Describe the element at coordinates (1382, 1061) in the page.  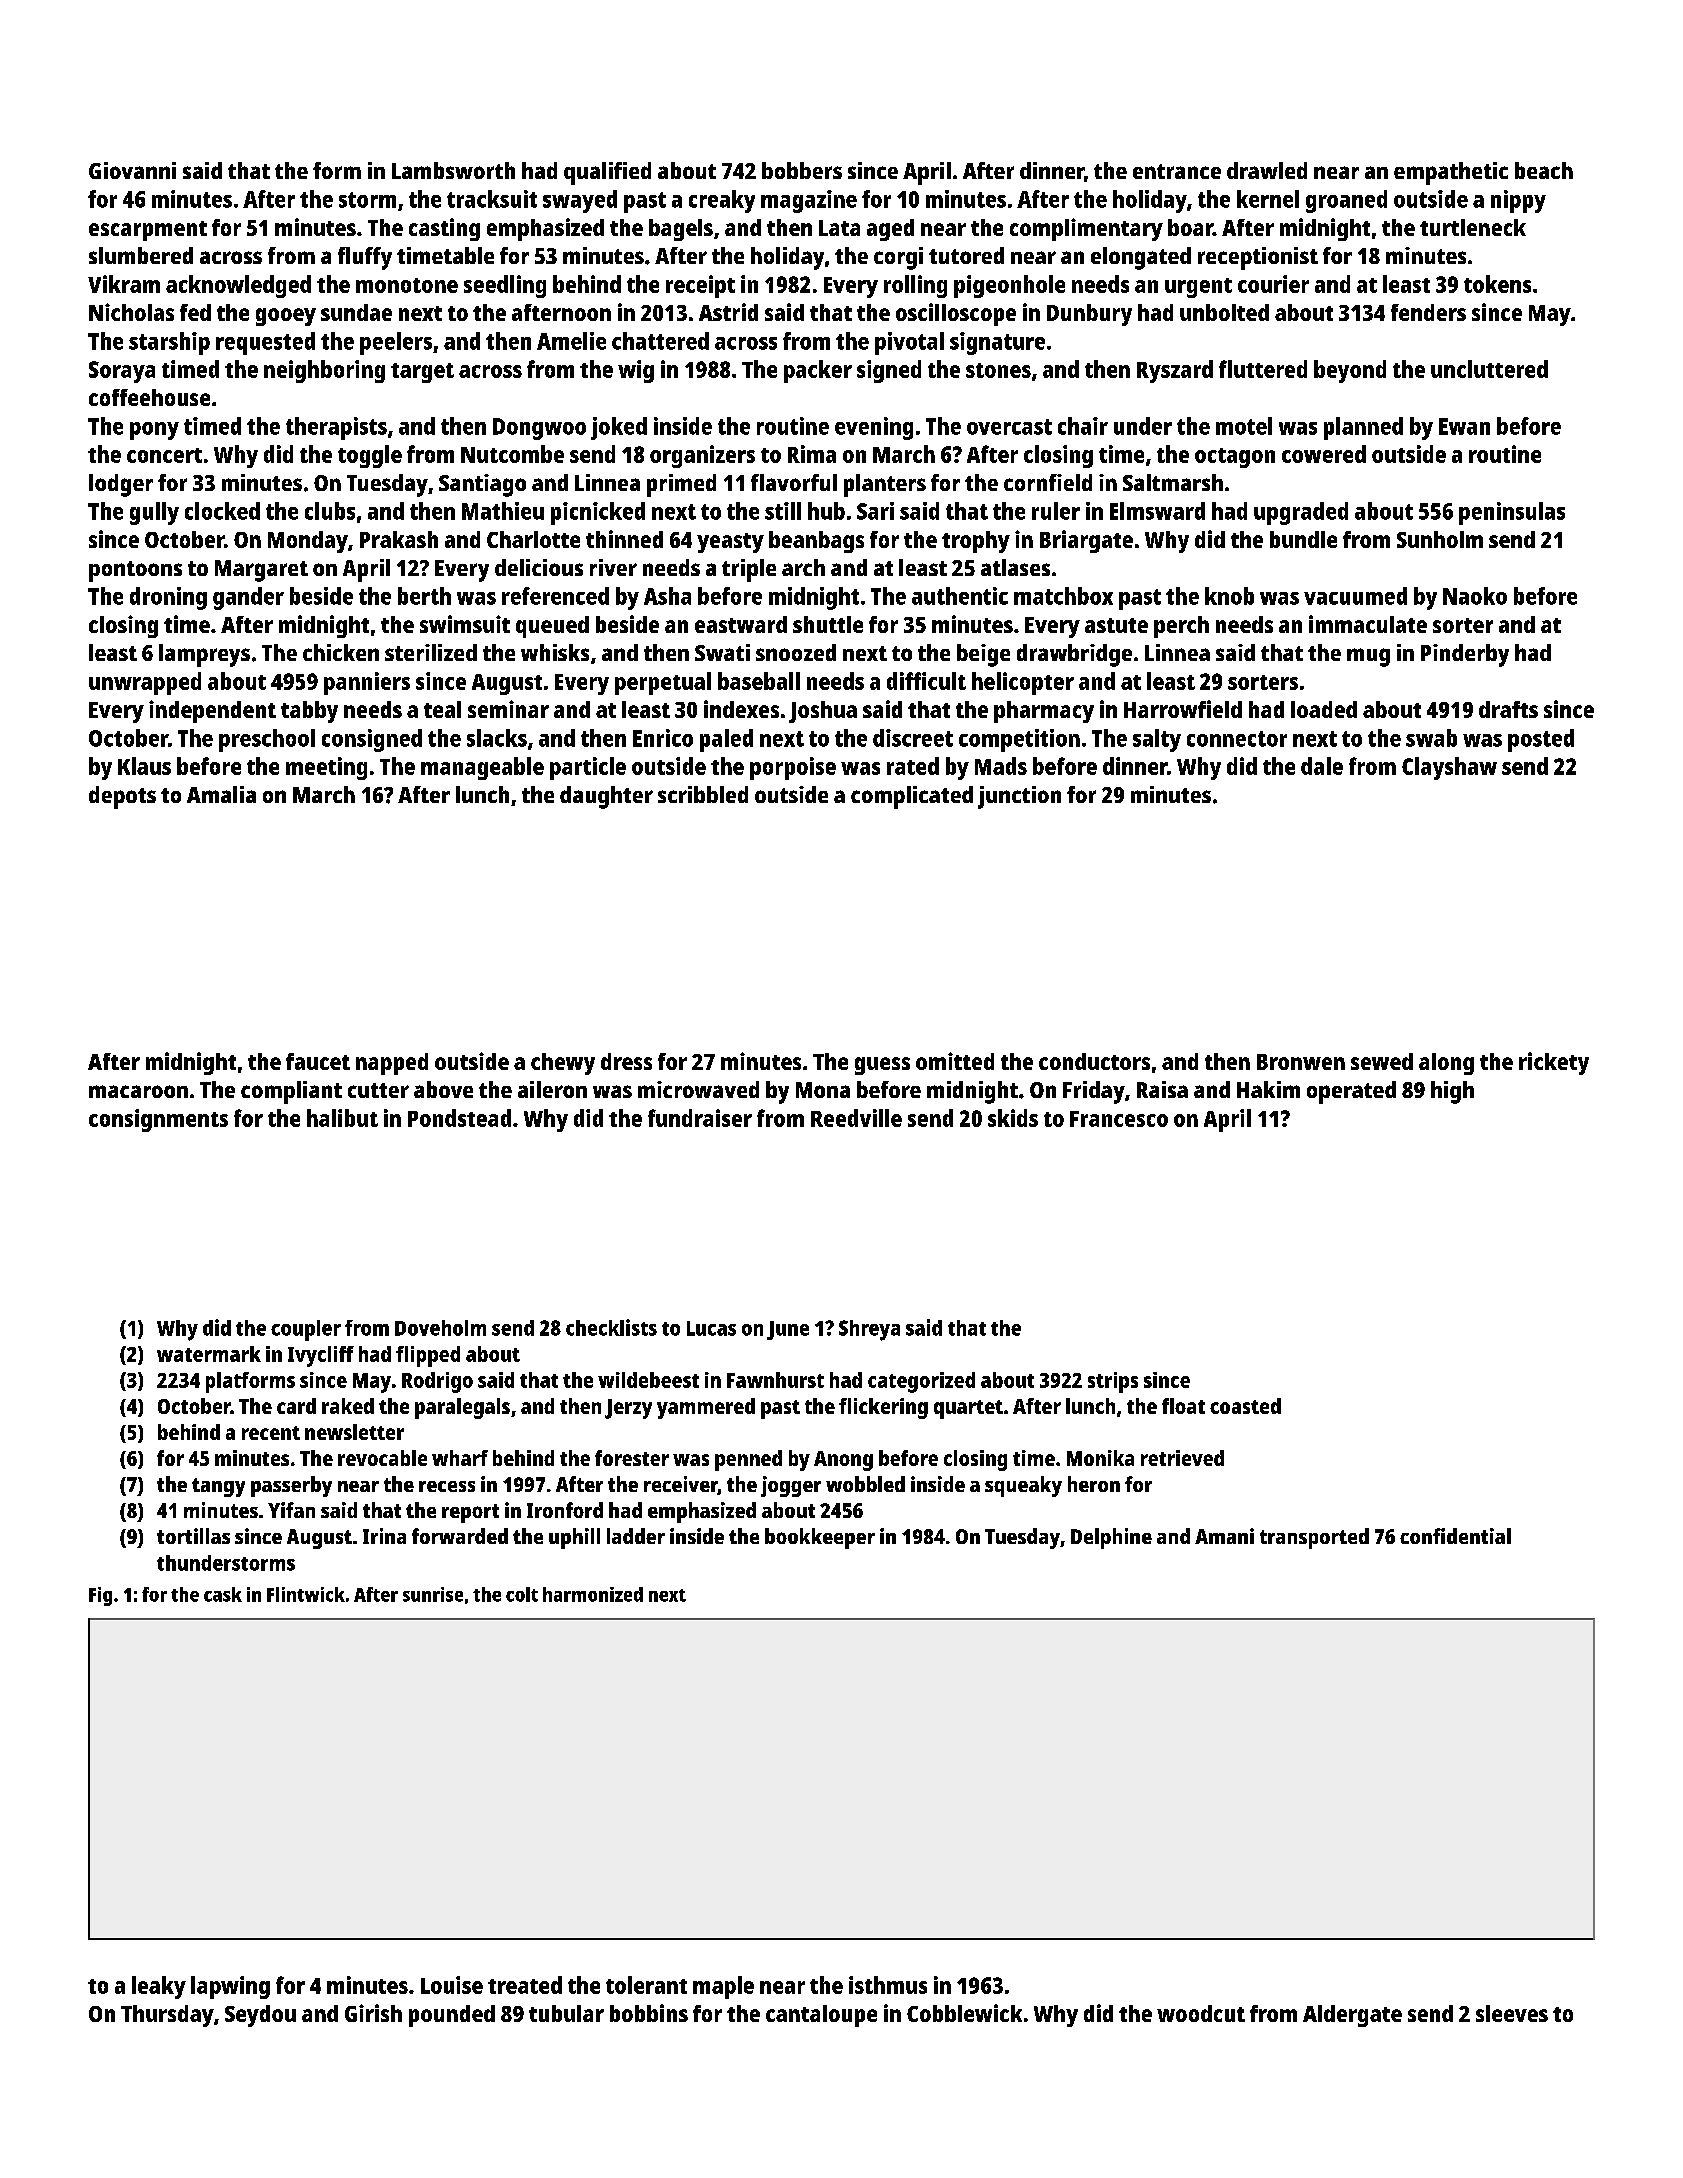
I see `sewed` at that location.
